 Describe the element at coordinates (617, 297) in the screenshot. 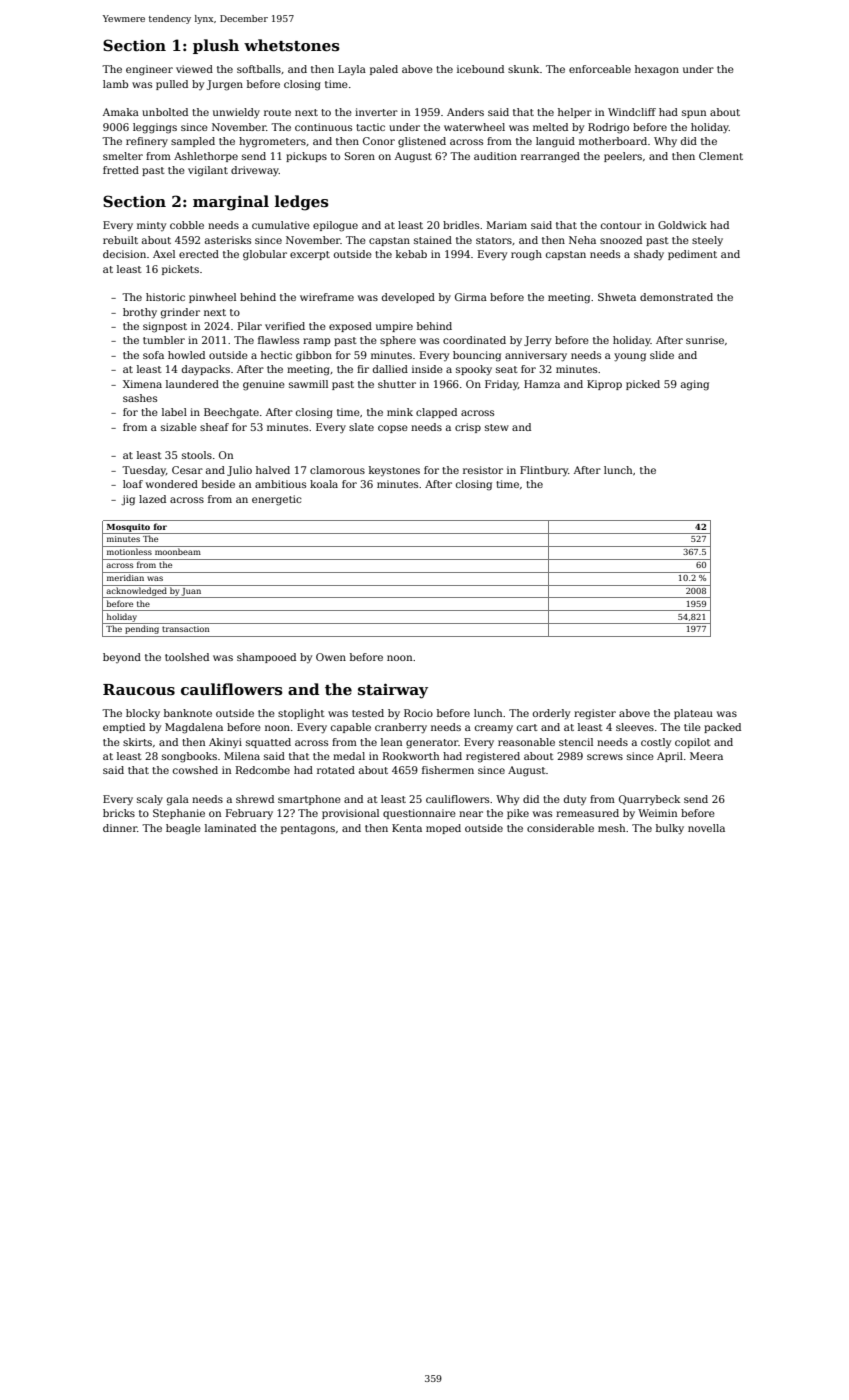

I see `Shweta` at that location.
